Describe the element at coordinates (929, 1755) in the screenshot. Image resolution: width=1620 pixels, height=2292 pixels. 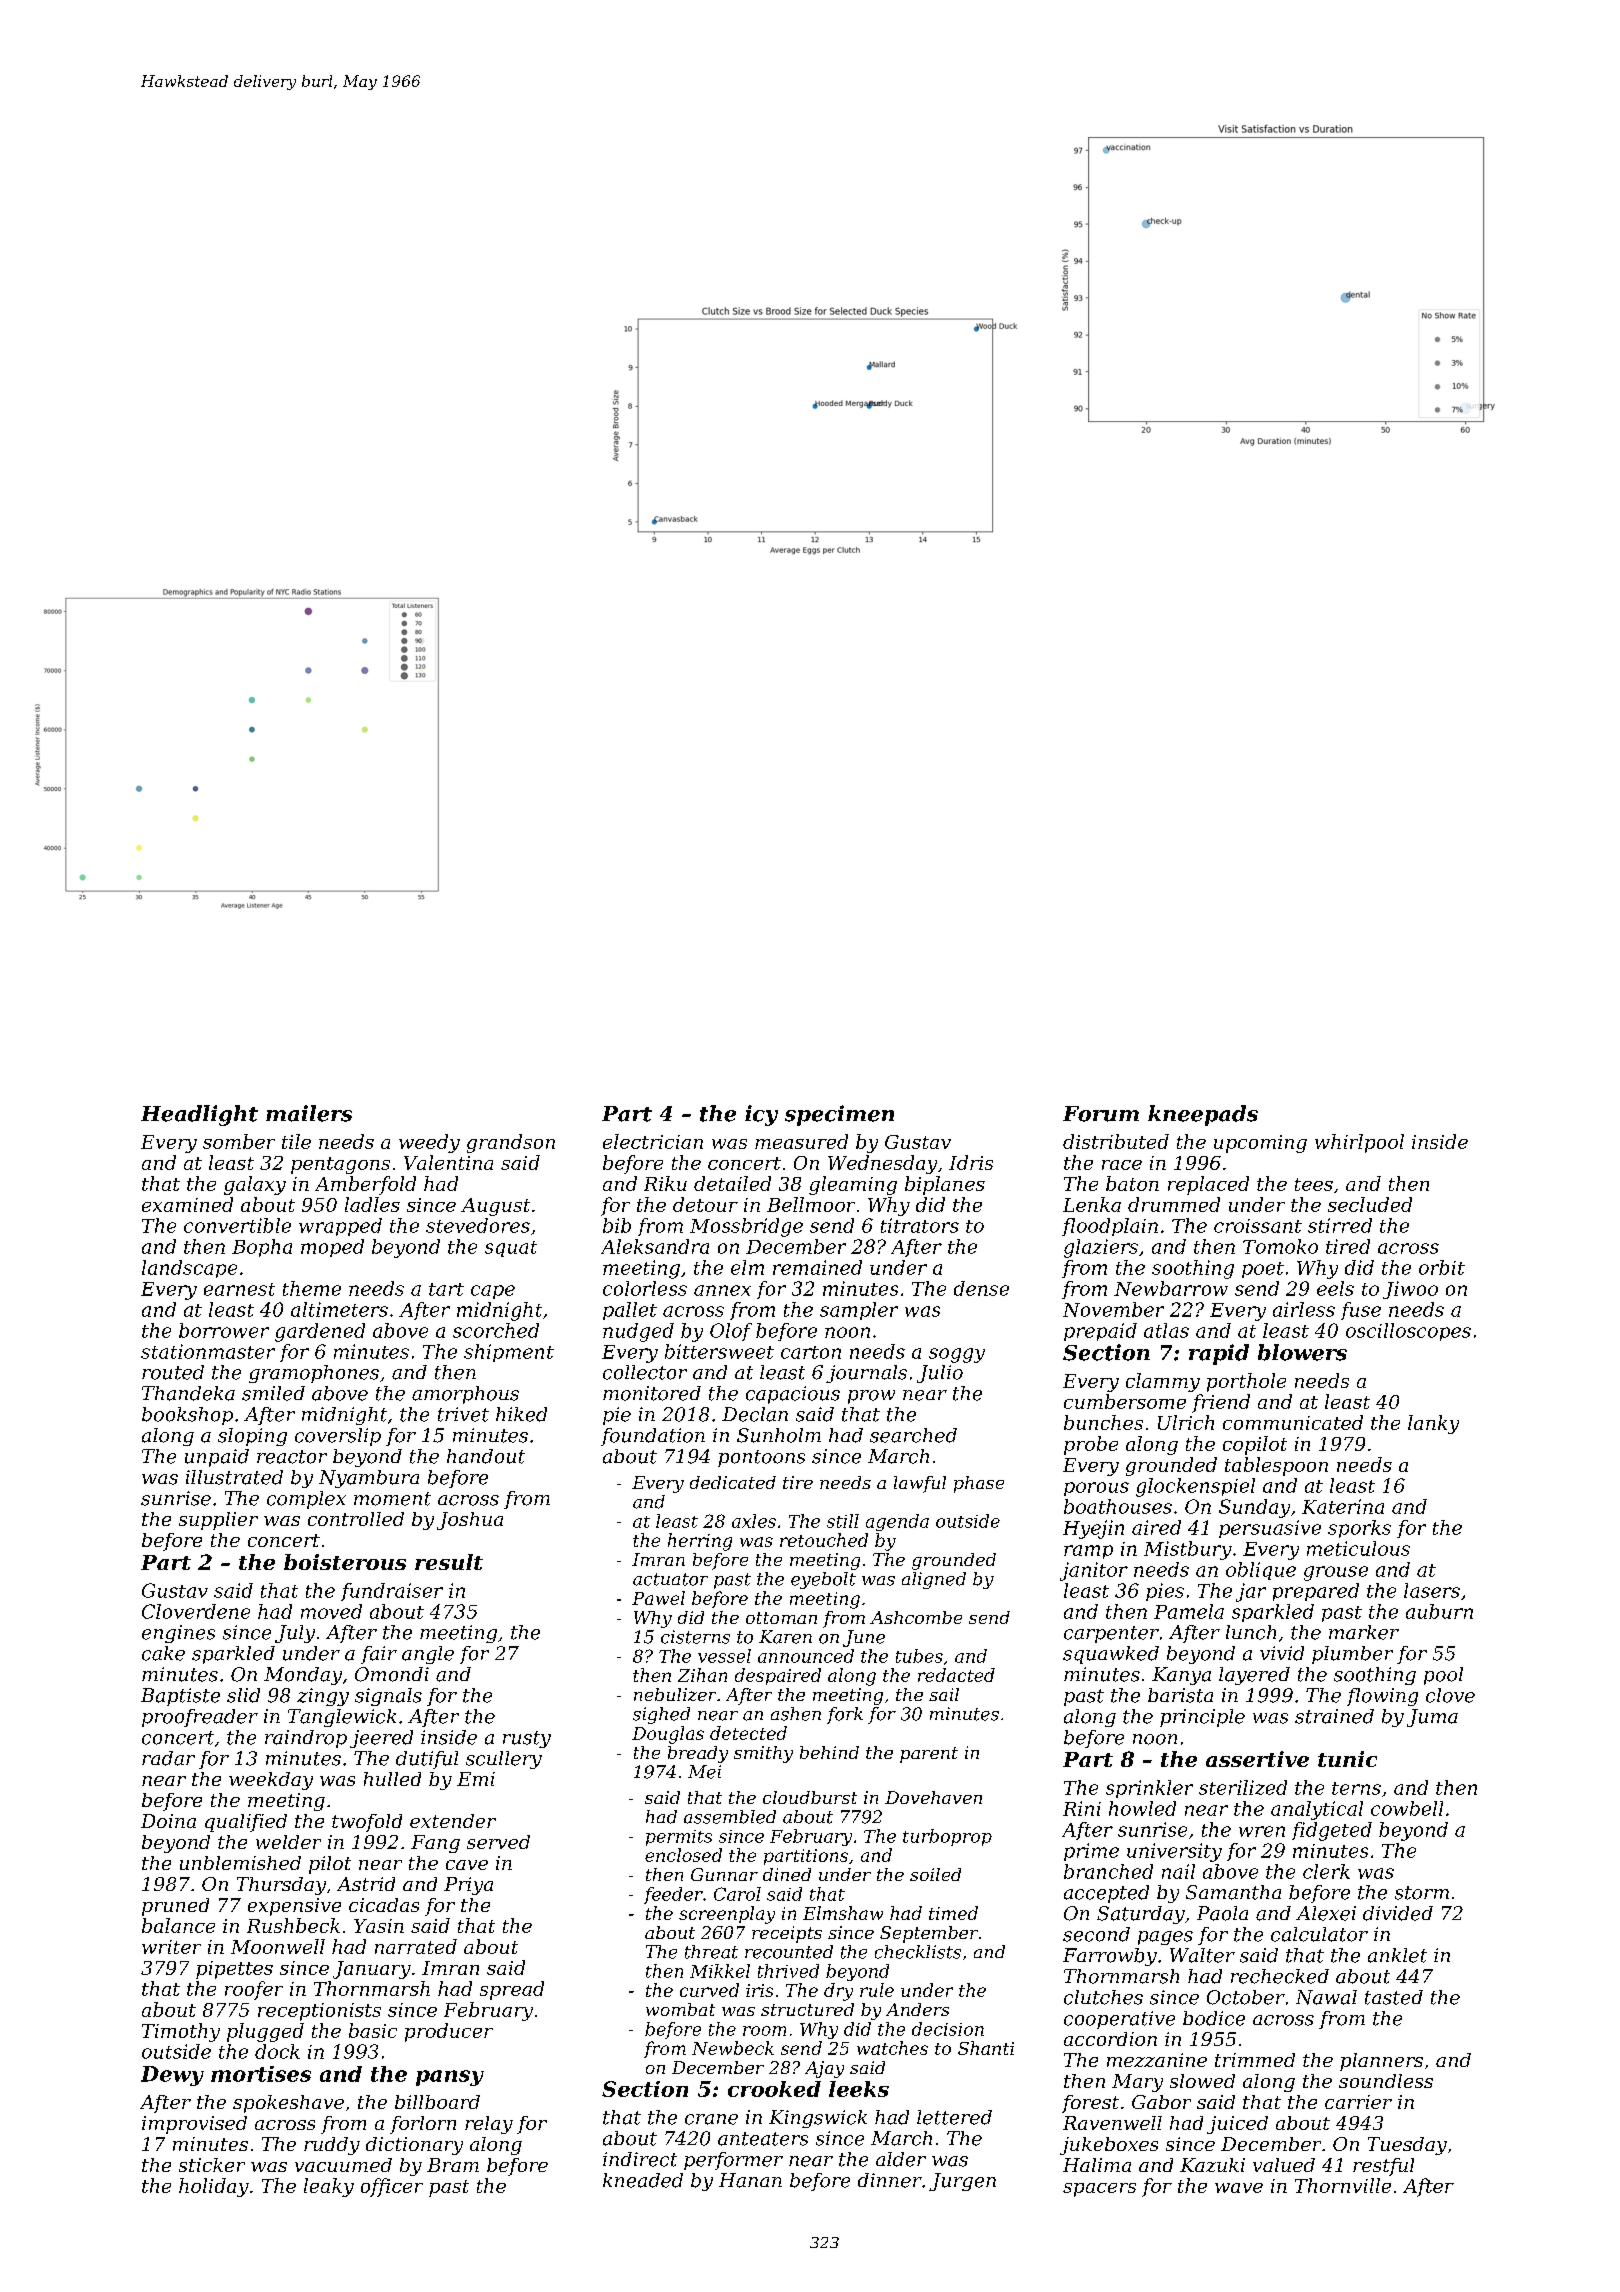
I see `parent` at that location.
